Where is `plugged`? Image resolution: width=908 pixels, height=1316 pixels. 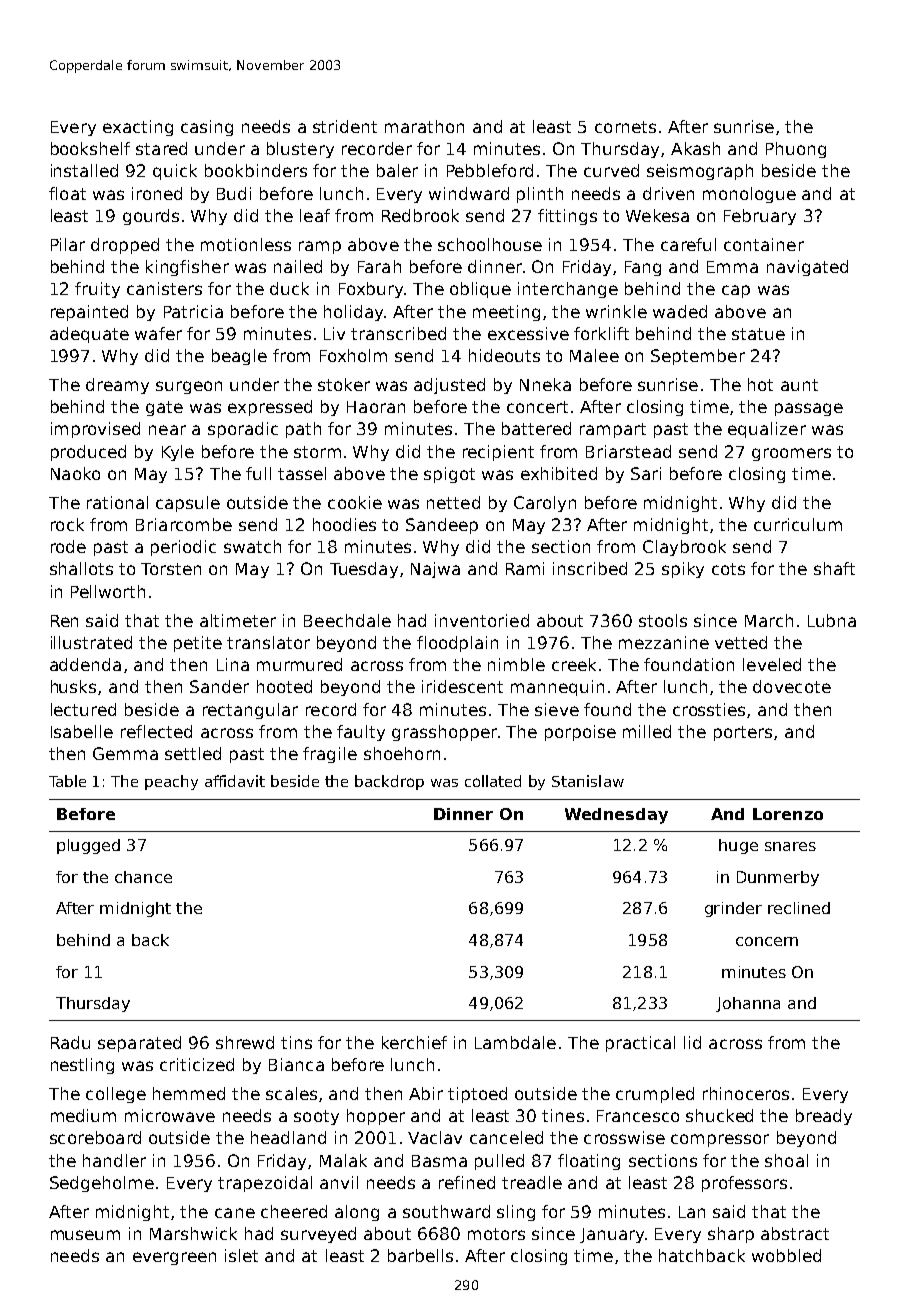 plugged is located at coordinates (88, 846).
